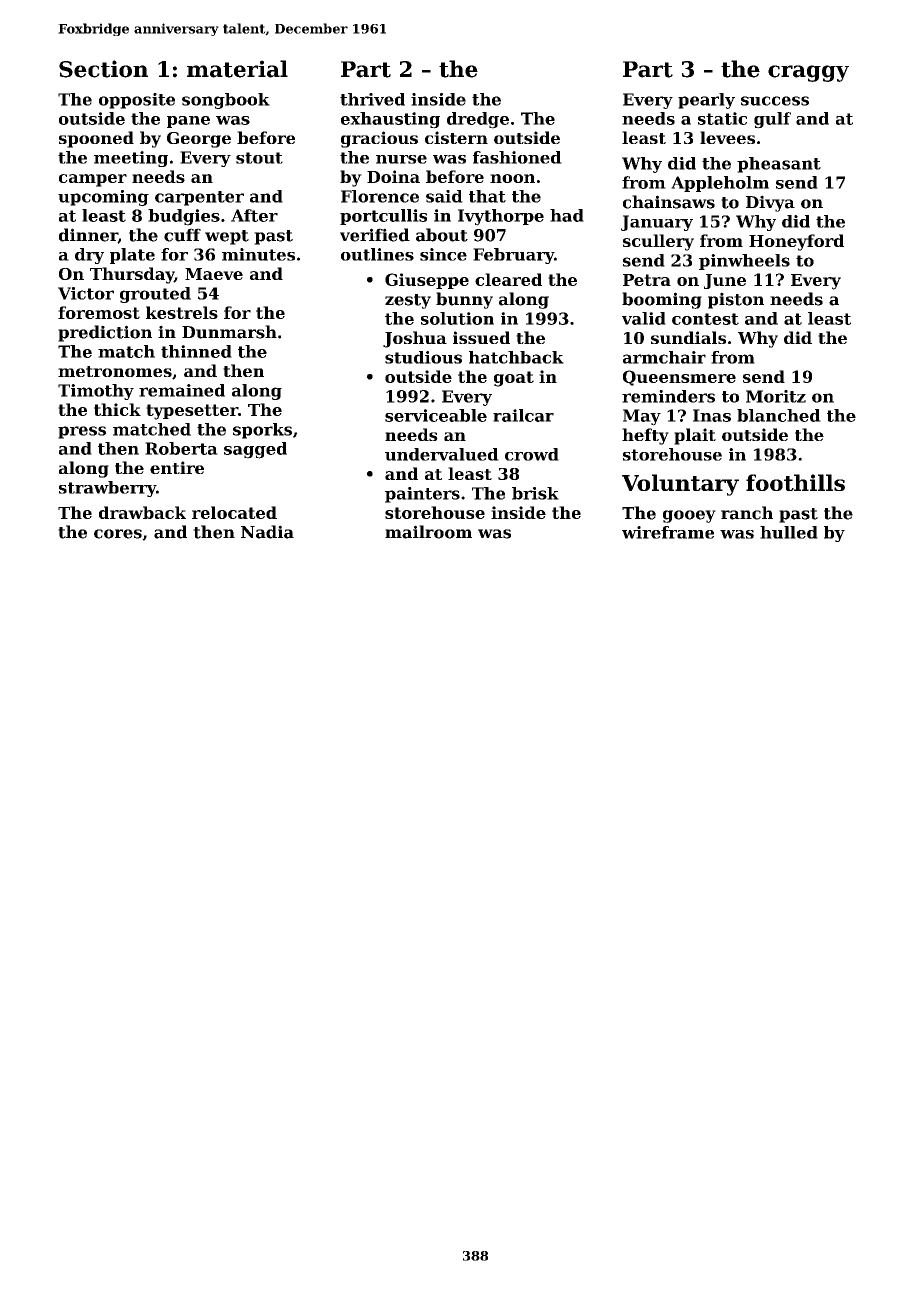 Image resolution: width=924 pixels, height=1308 pixels. Describe the element at coordinates (105, 333) in the image. I see `prediction` at that location.
